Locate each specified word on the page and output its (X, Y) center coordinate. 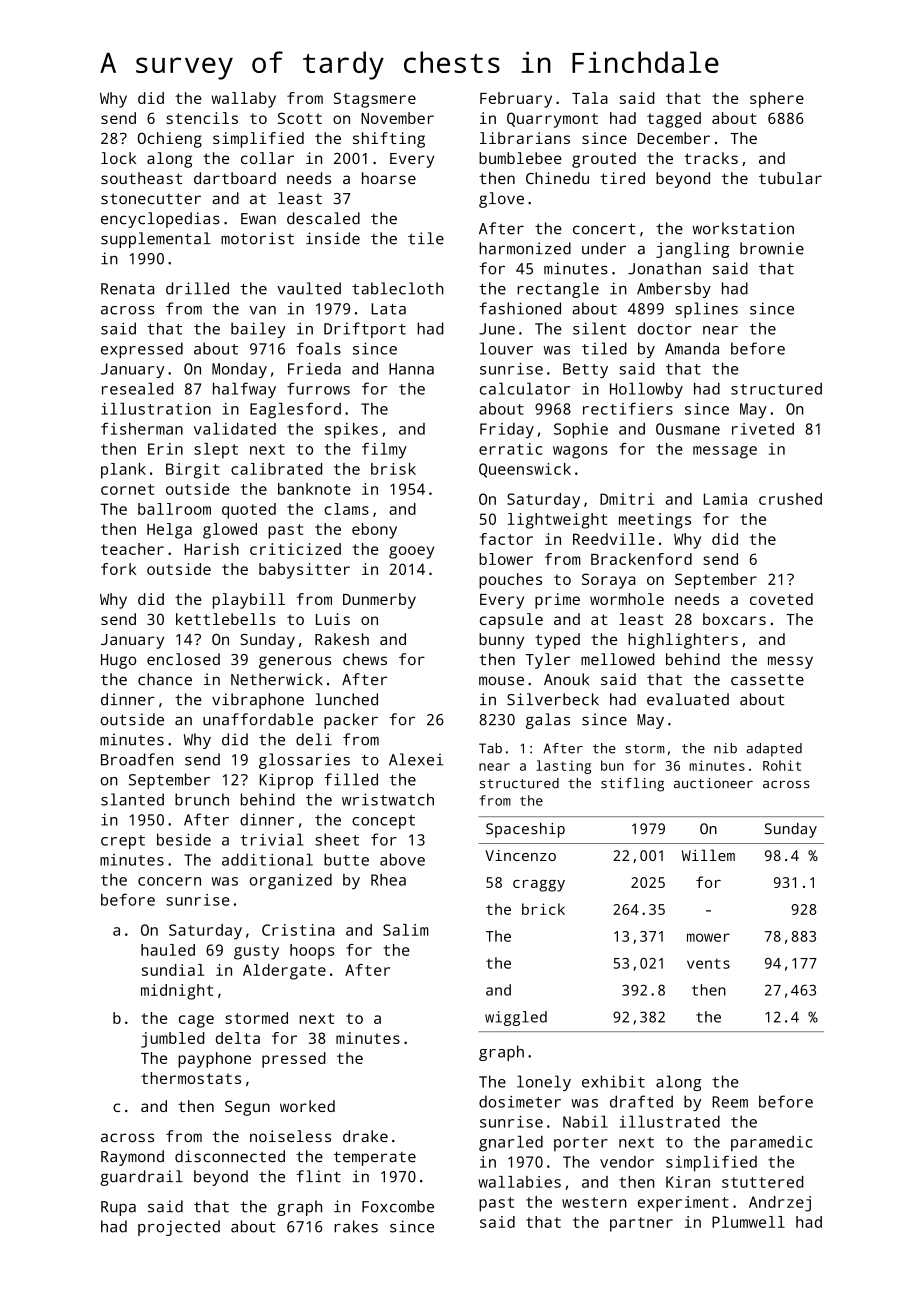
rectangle (558, 290)
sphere (777, 100)
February (516, 100)
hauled (168, 950)
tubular (790, 178)
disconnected (230, 1156)
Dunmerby (379, 601)
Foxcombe (398, 1206)
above (402, 859)
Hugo (118, 661)
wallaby (244, 100)
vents (708, 963)
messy (790, 662)
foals (318, 348)
